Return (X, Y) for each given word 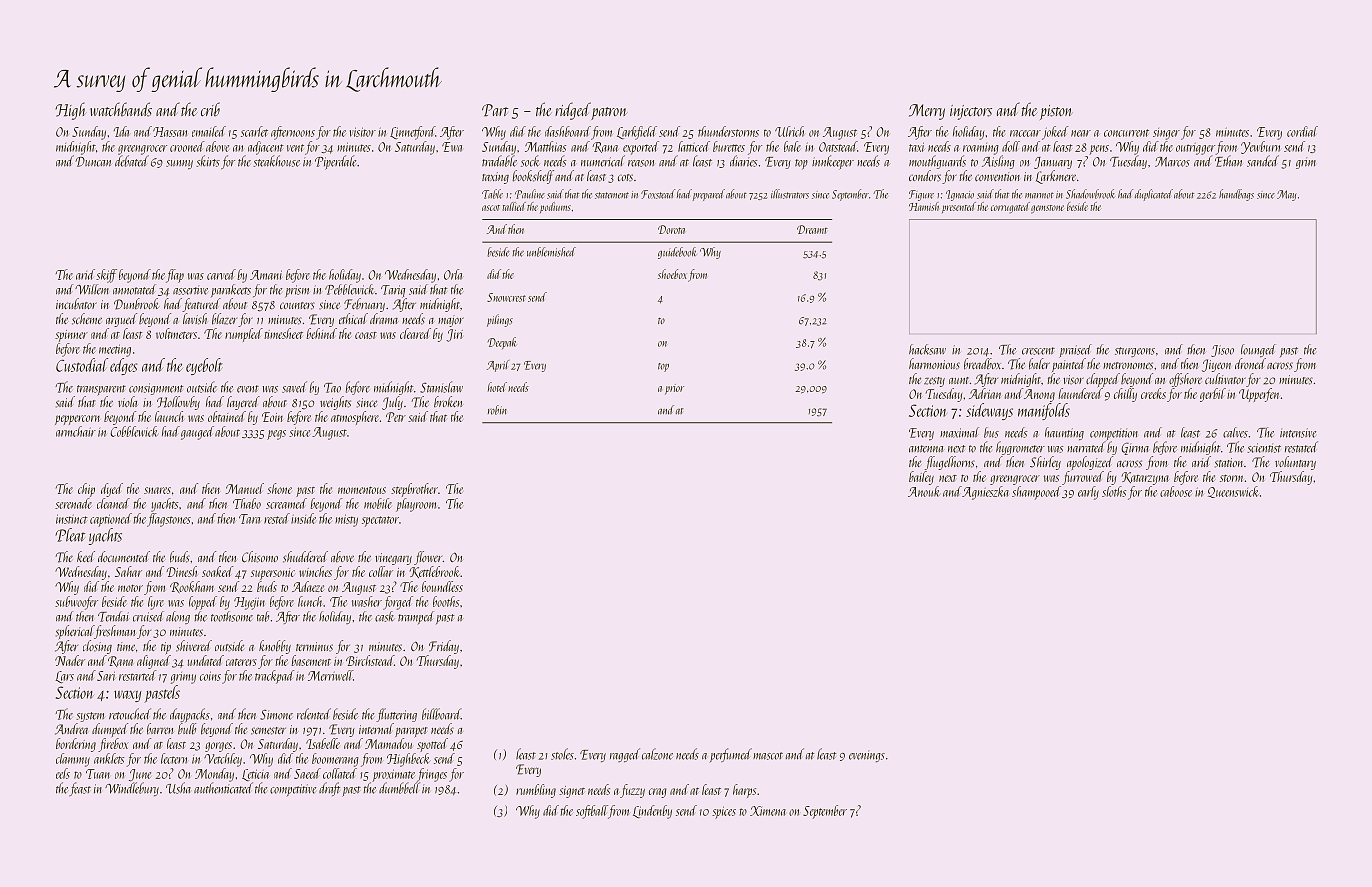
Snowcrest (506, 297)
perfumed (731, 755)
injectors (971, 112)
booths (446, 601)
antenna (926, 449)
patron (609, 113)
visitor (363, 132)
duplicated (1154, 195)
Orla (453, 274)
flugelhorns (950, 463)
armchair (76, 431)
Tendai (113, 616)
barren (160, 729)
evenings (867, 756)
